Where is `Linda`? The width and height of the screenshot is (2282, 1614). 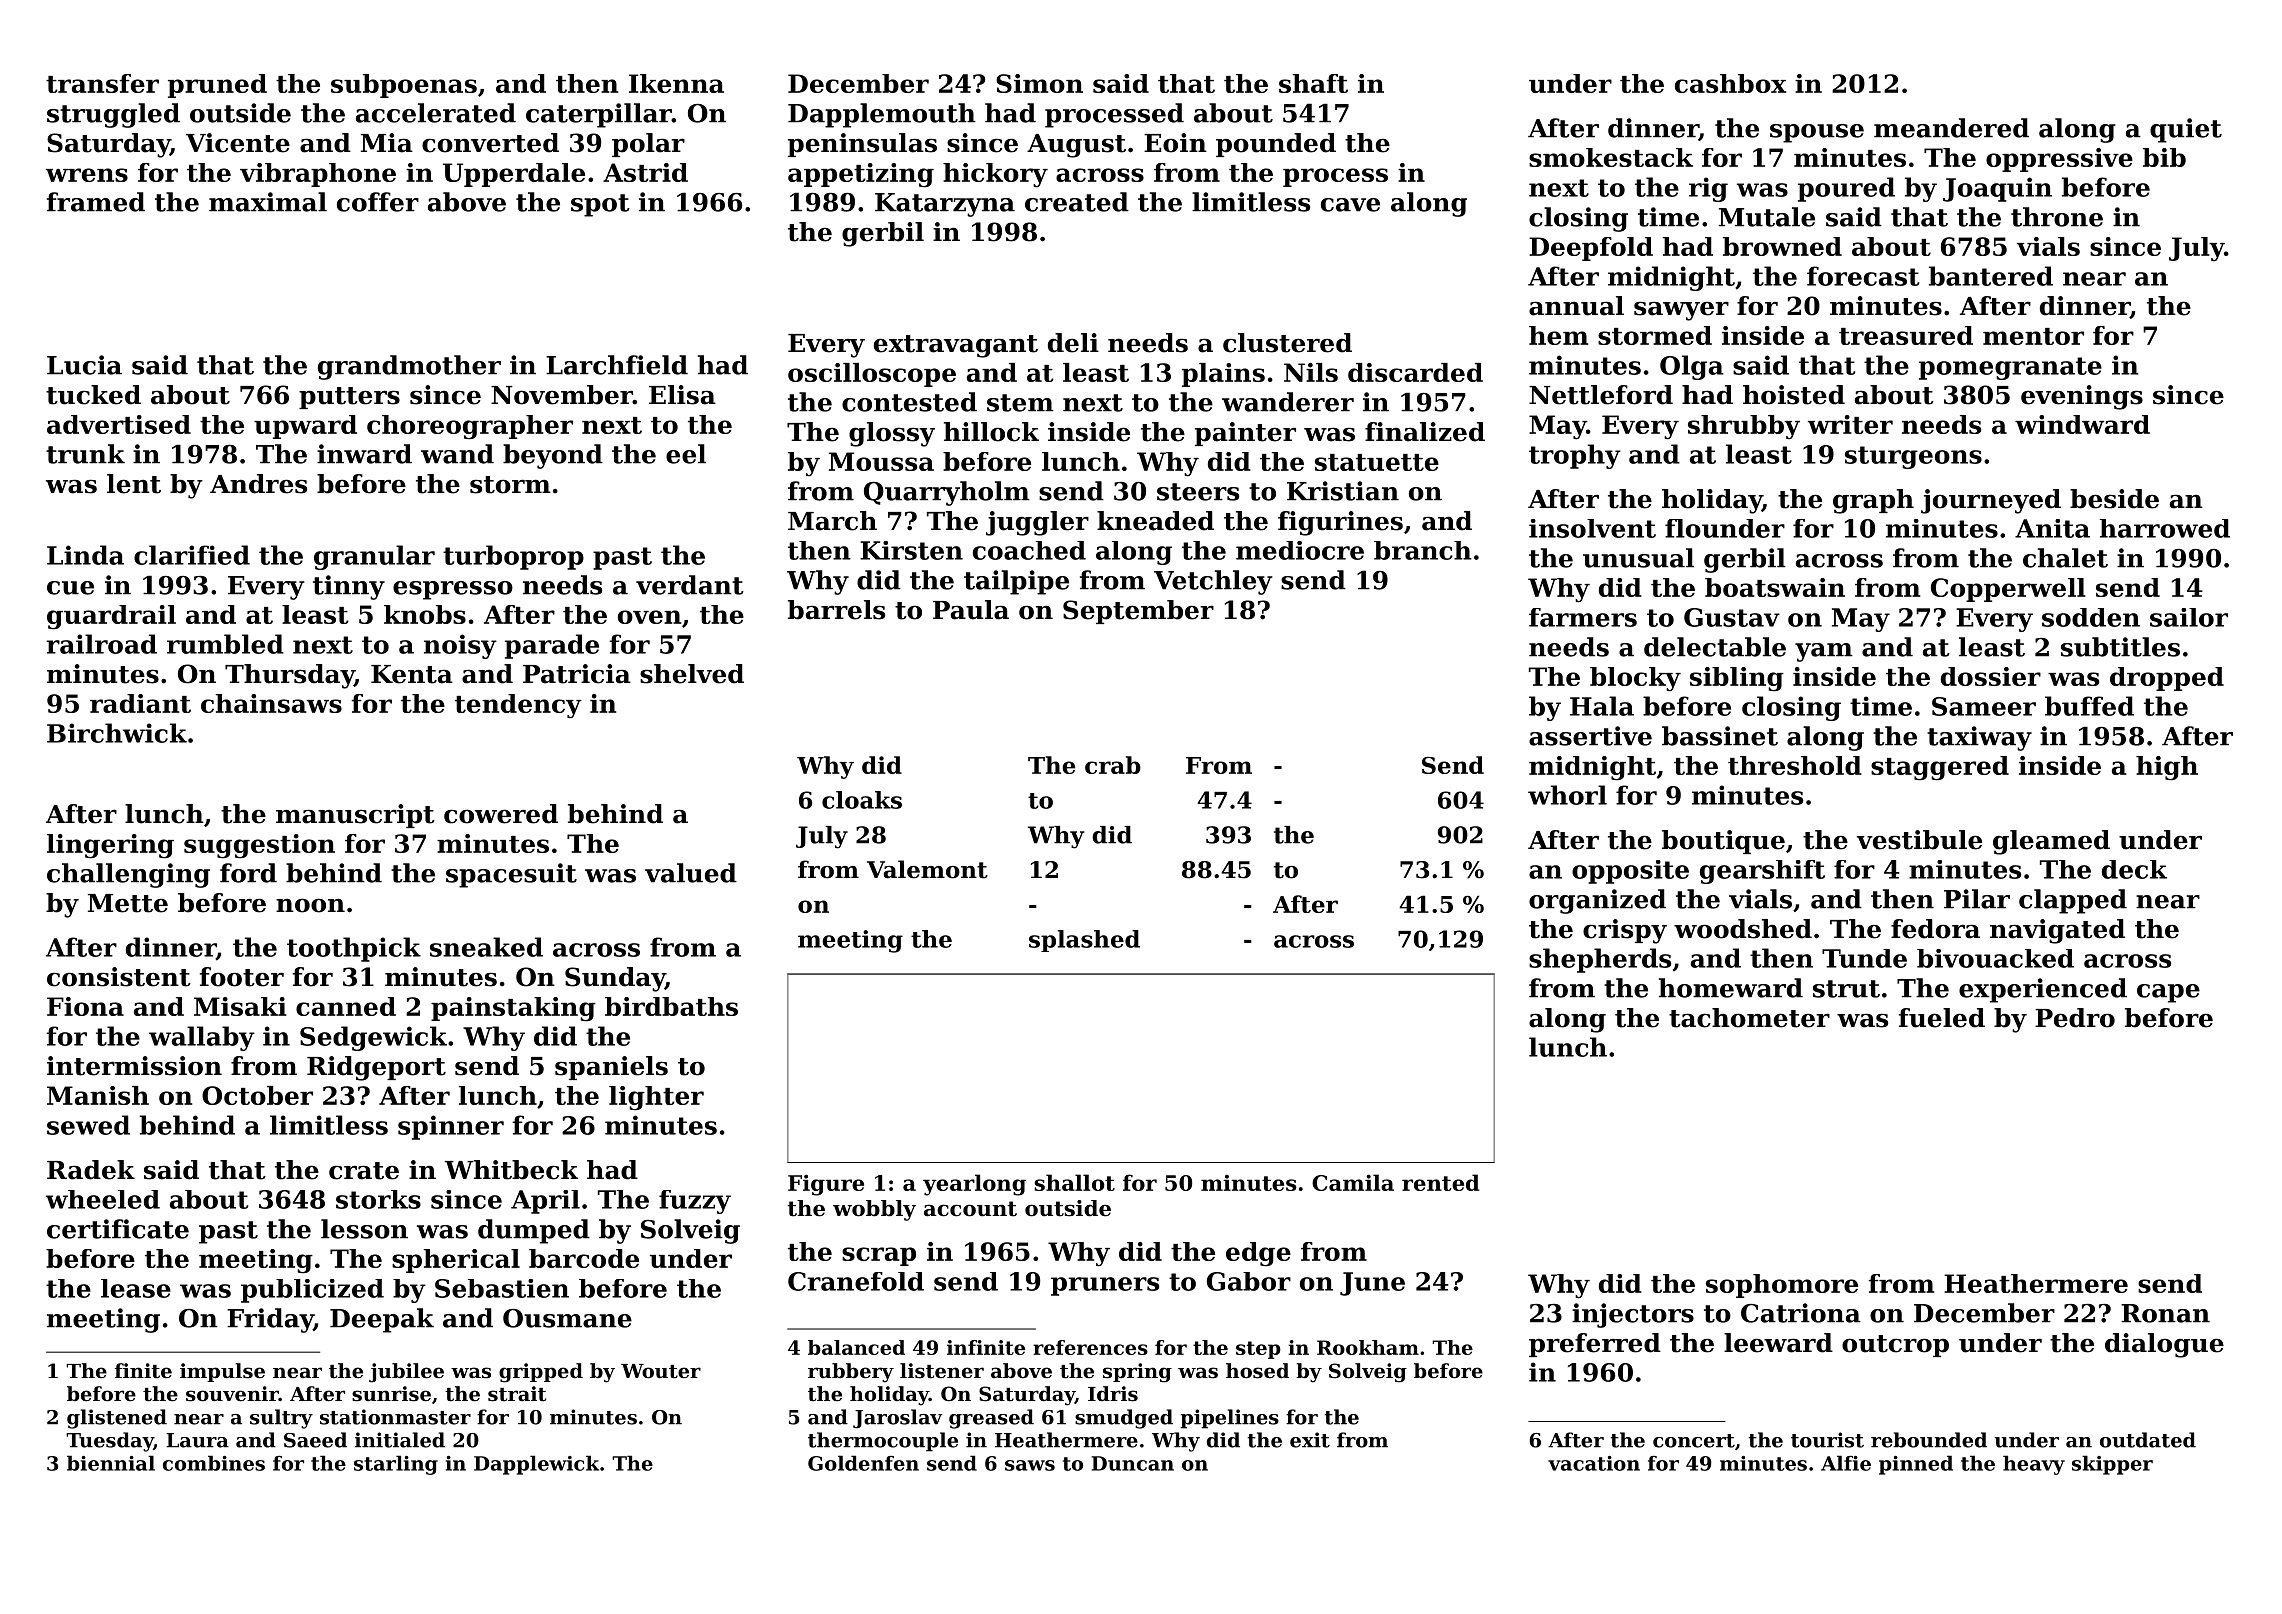
Linda is located at coordinates (85, 555).
